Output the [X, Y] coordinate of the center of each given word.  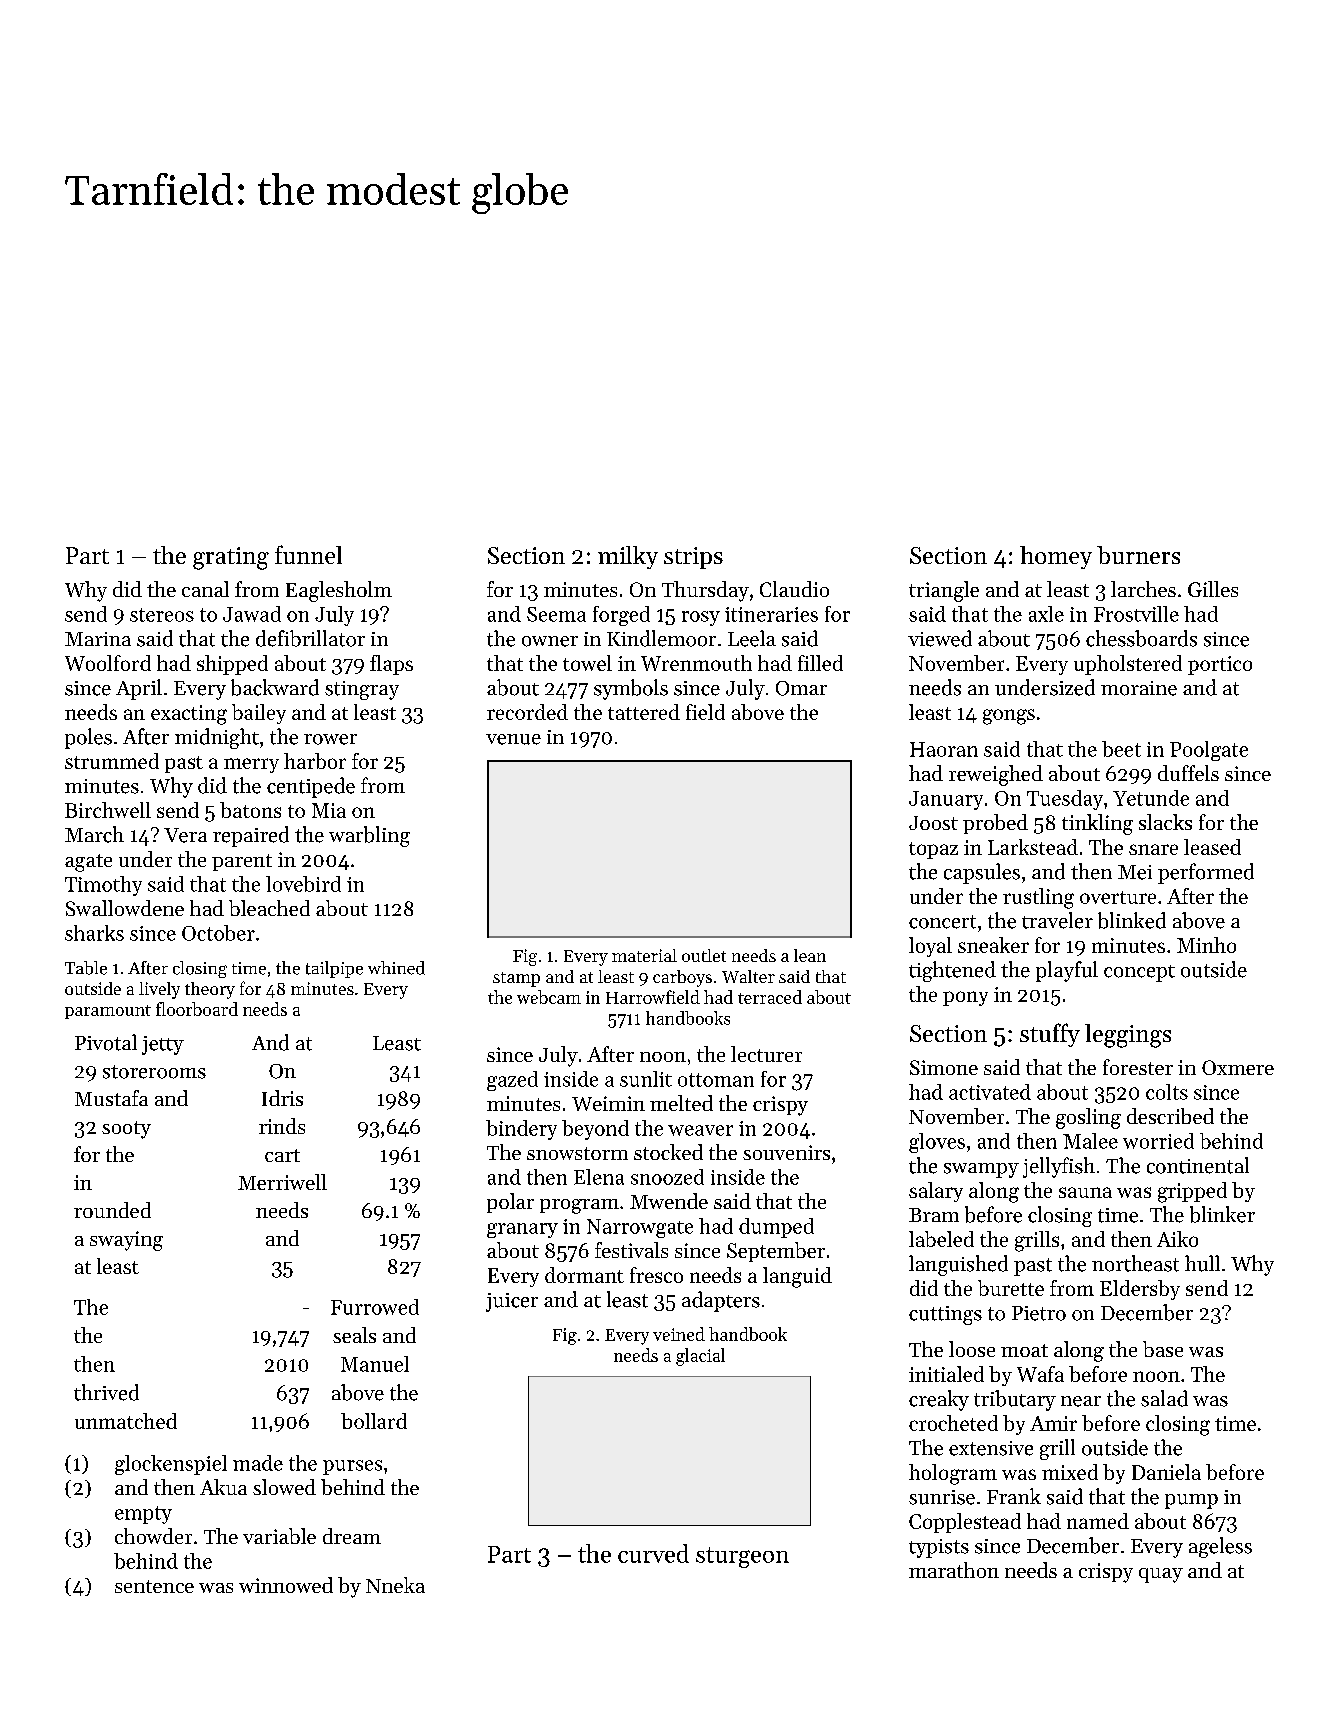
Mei [1135, 872]
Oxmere [1238, 1067]
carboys [682, 978]
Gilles [1213, 589]
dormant [584, 1275]
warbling [369, 836]
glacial [700, 1357]
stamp [516, 979]
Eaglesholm [339, 591]
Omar [801, 688]
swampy [981, 1170]
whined [396, 968]
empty [143, 1515]
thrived [106, 1392]
